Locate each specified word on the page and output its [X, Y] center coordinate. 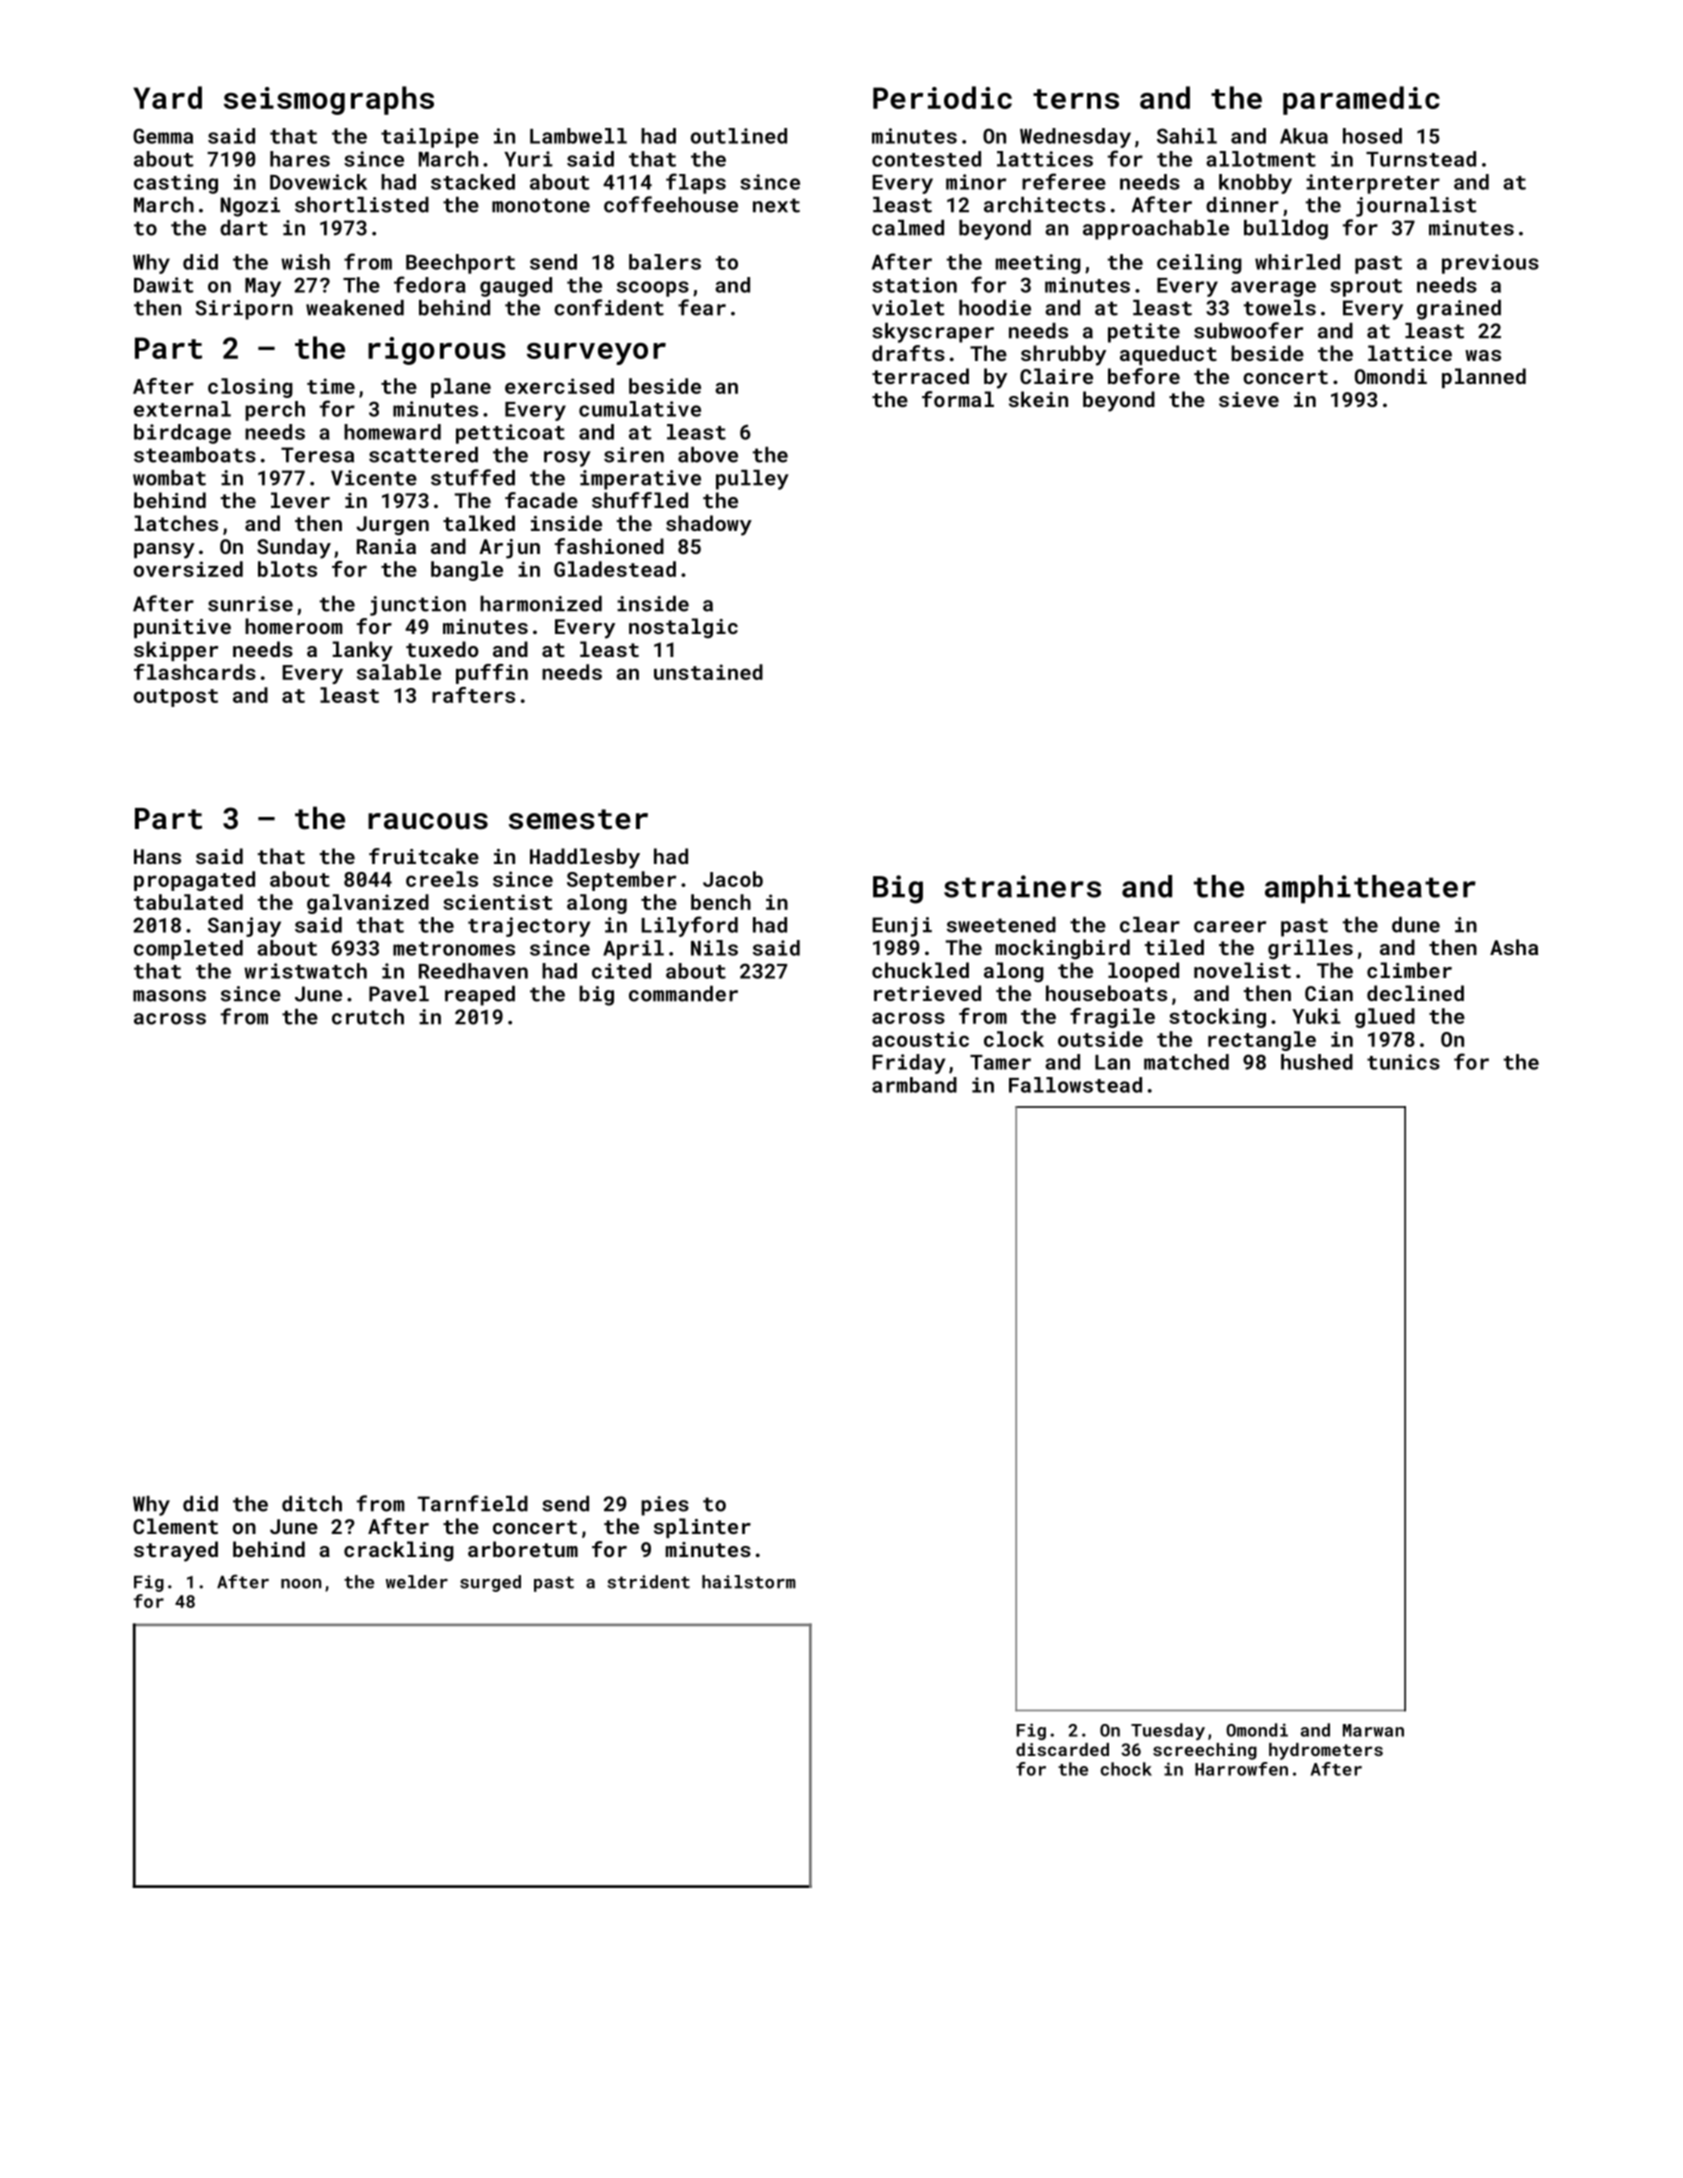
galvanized [368, 904]
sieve [1249, 399]
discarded [1062, 1749]
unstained [708, 672]
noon [301, 1584]
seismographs [329, 100]
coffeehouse [671, 204]
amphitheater [1370, 889]
